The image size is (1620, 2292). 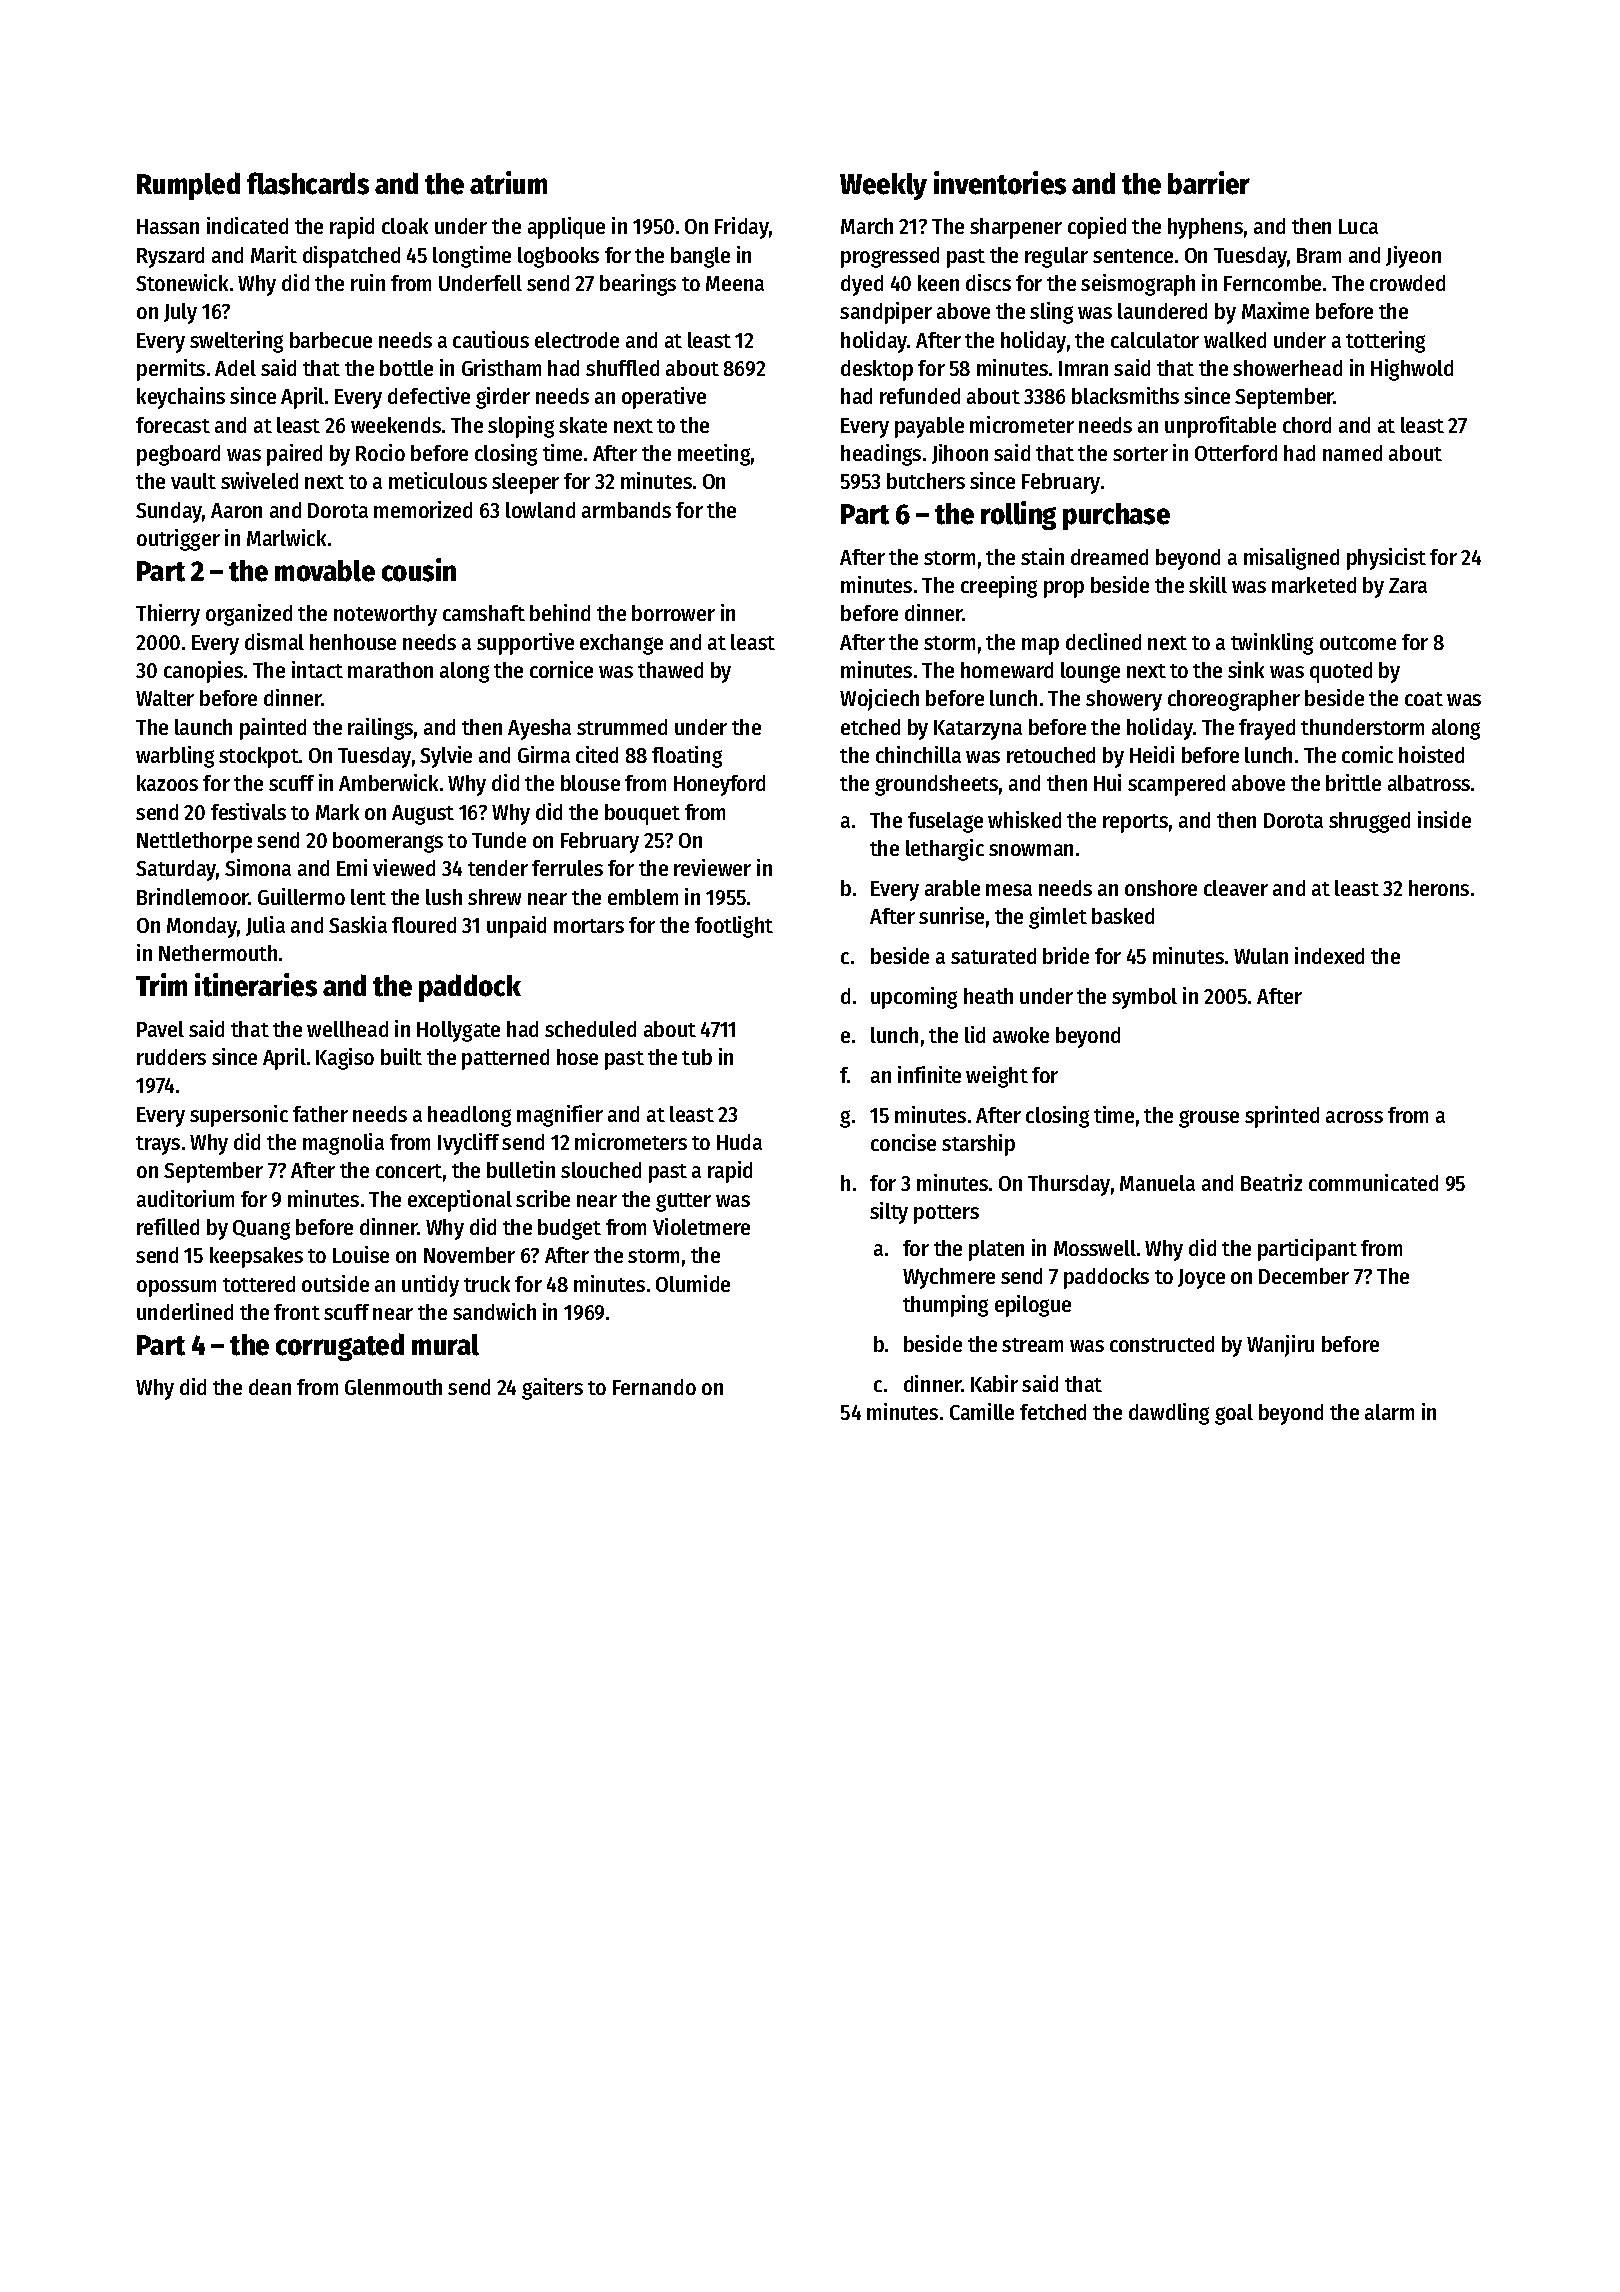 What do you see at coordinates (325, 571) in the image?
I see `movable` at bounding box center [325, 571].
